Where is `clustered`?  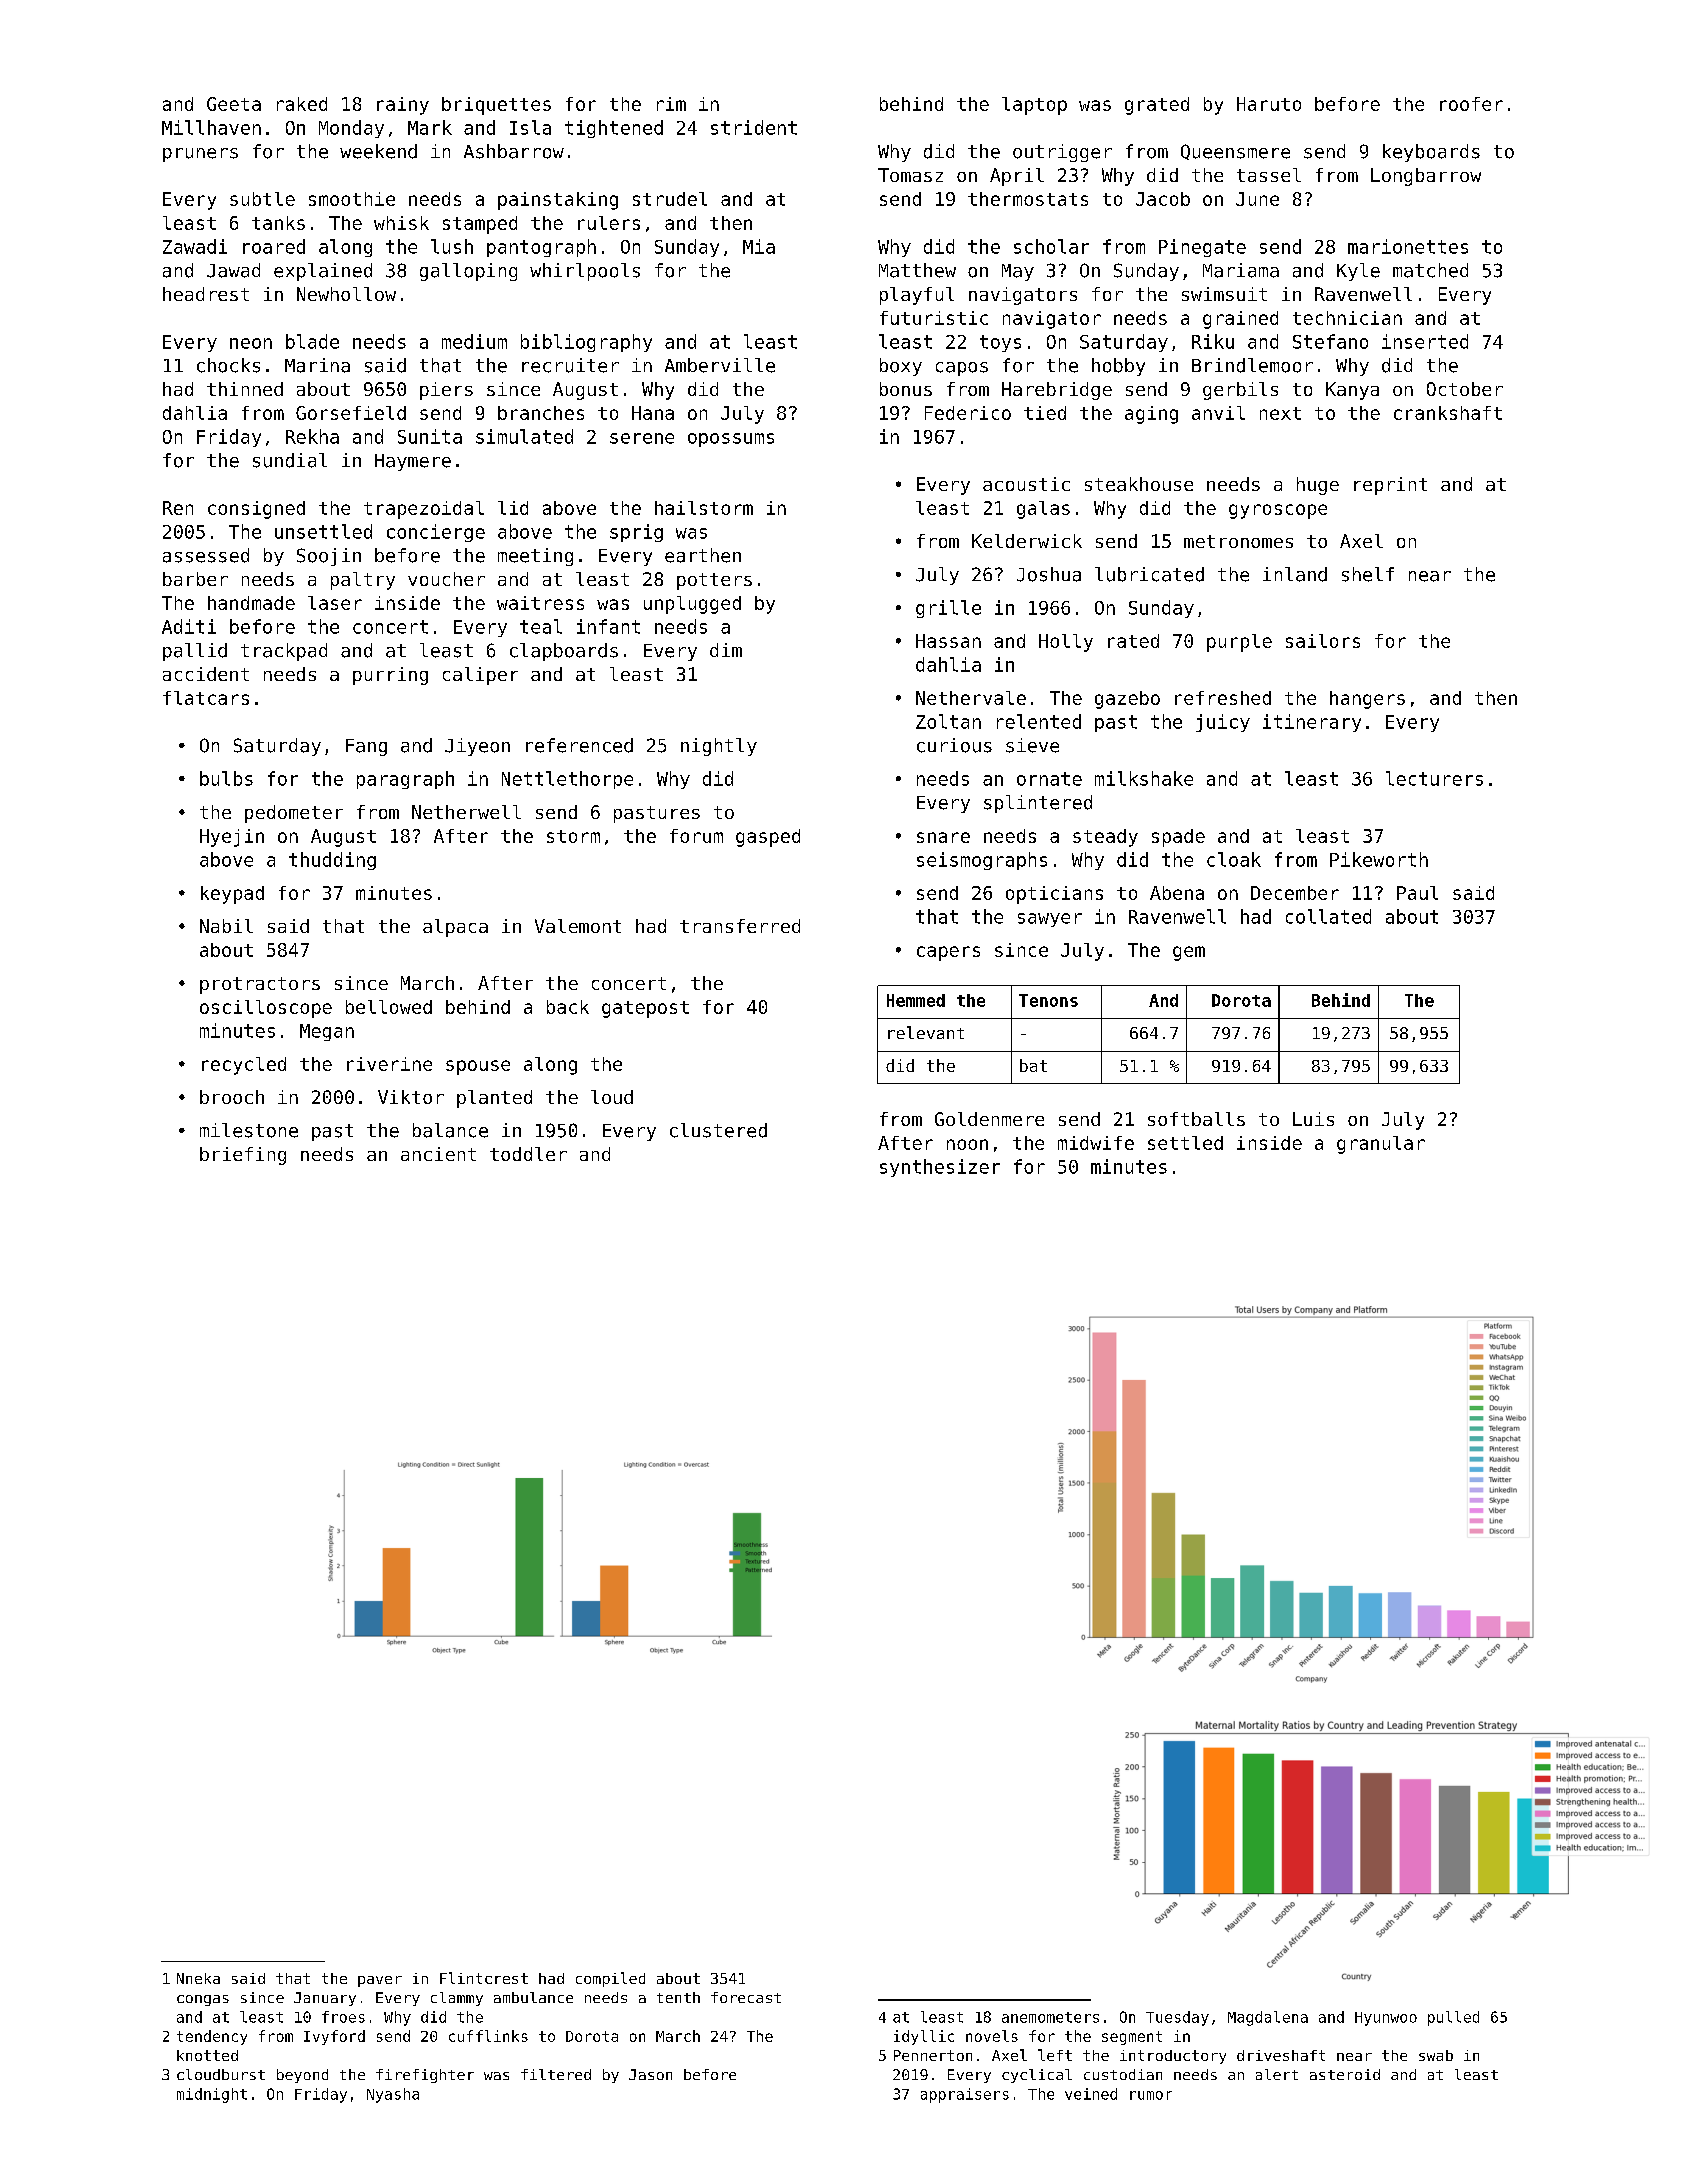
clustered is located at coordinates (718, 1130).
